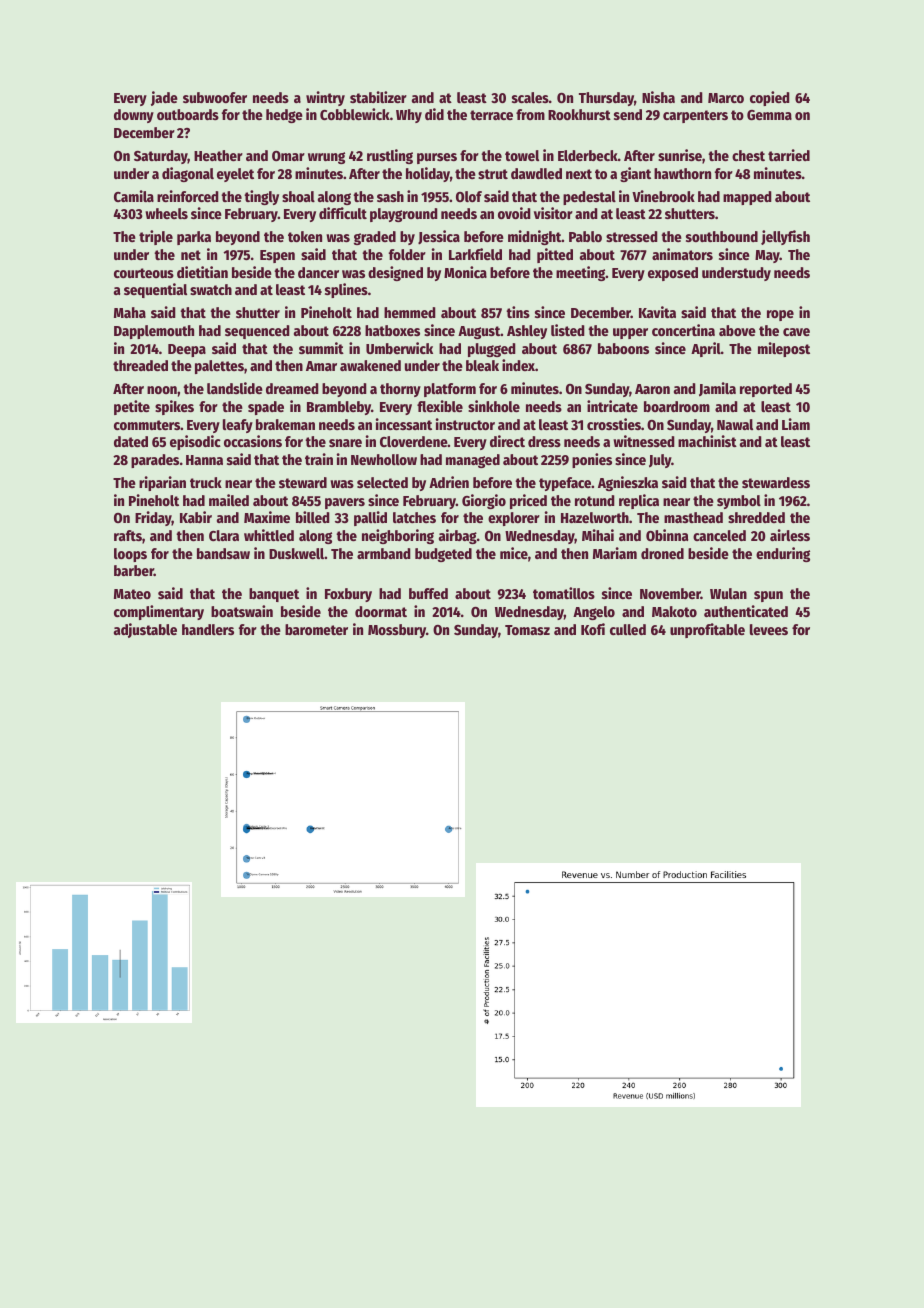  What do you see at coordinates (145, 630) in the page?
I see `adjustable` at bounding box center [145, 630].
